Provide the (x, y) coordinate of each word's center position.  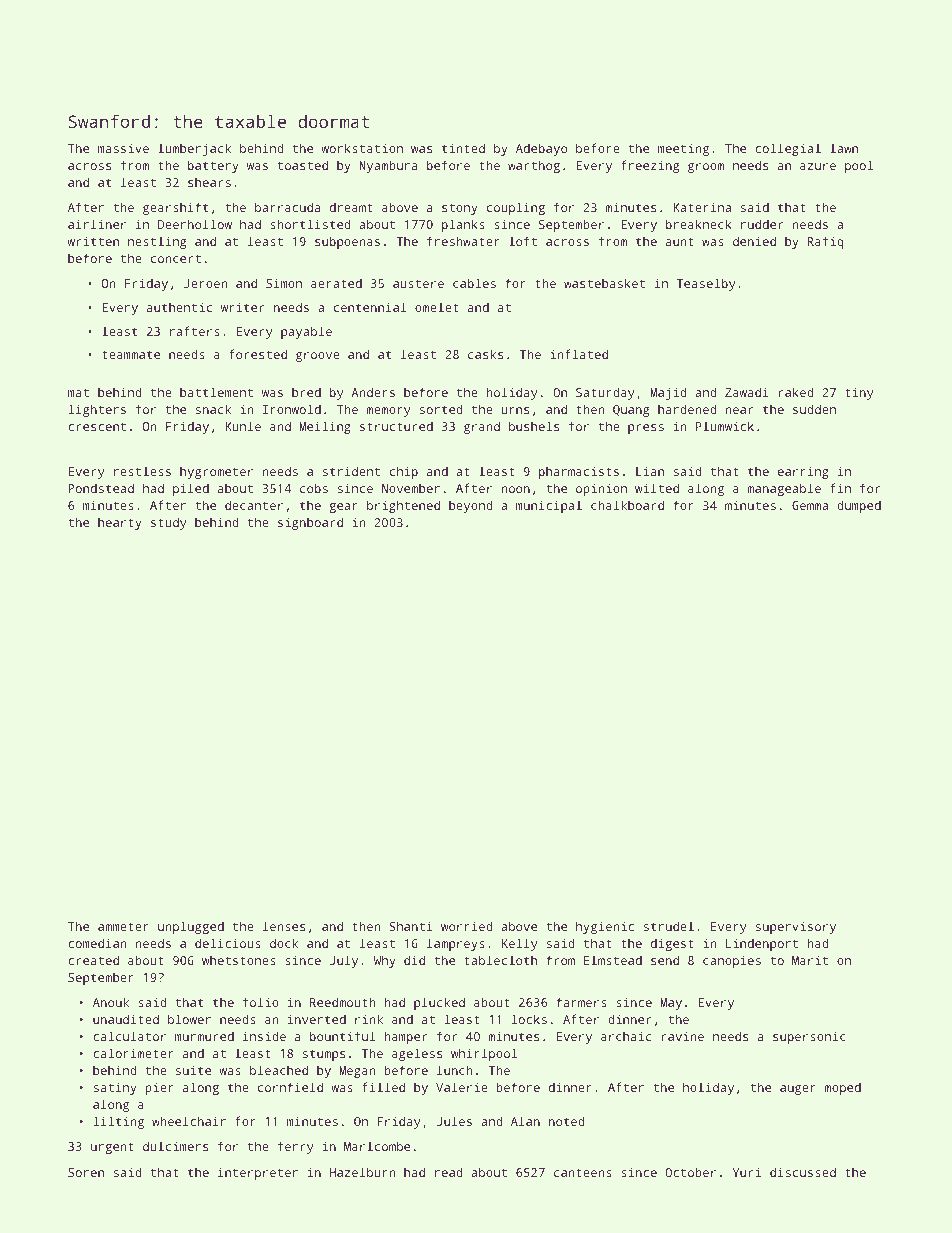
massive (123, 148)
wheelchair (189, 1121)
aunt (680, 241)
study (168, 523)
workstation (362, 148)
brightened (403, 506)
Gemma (810, 505)
